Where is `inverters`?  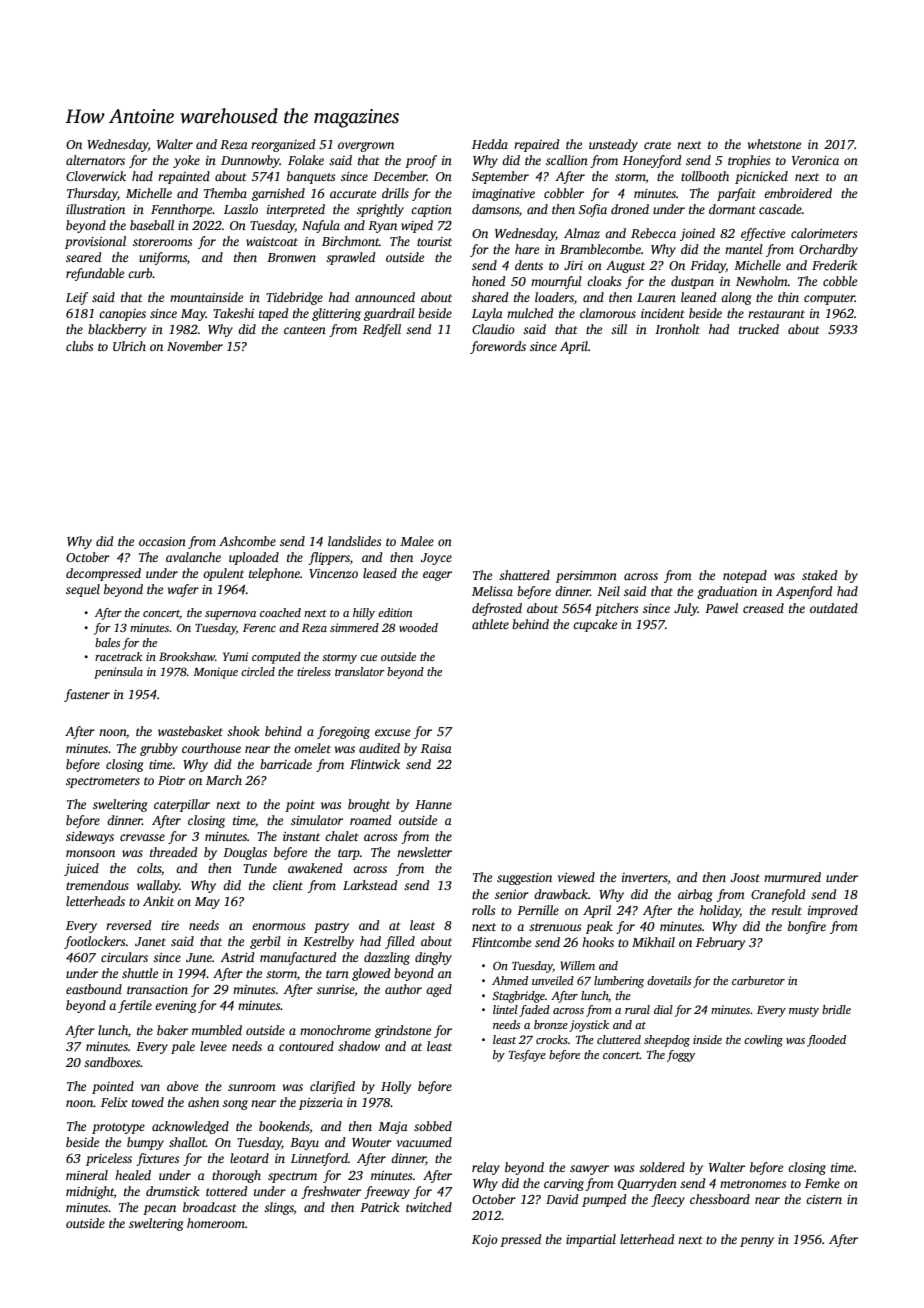 inverters is located at coordinates (645, 877).
